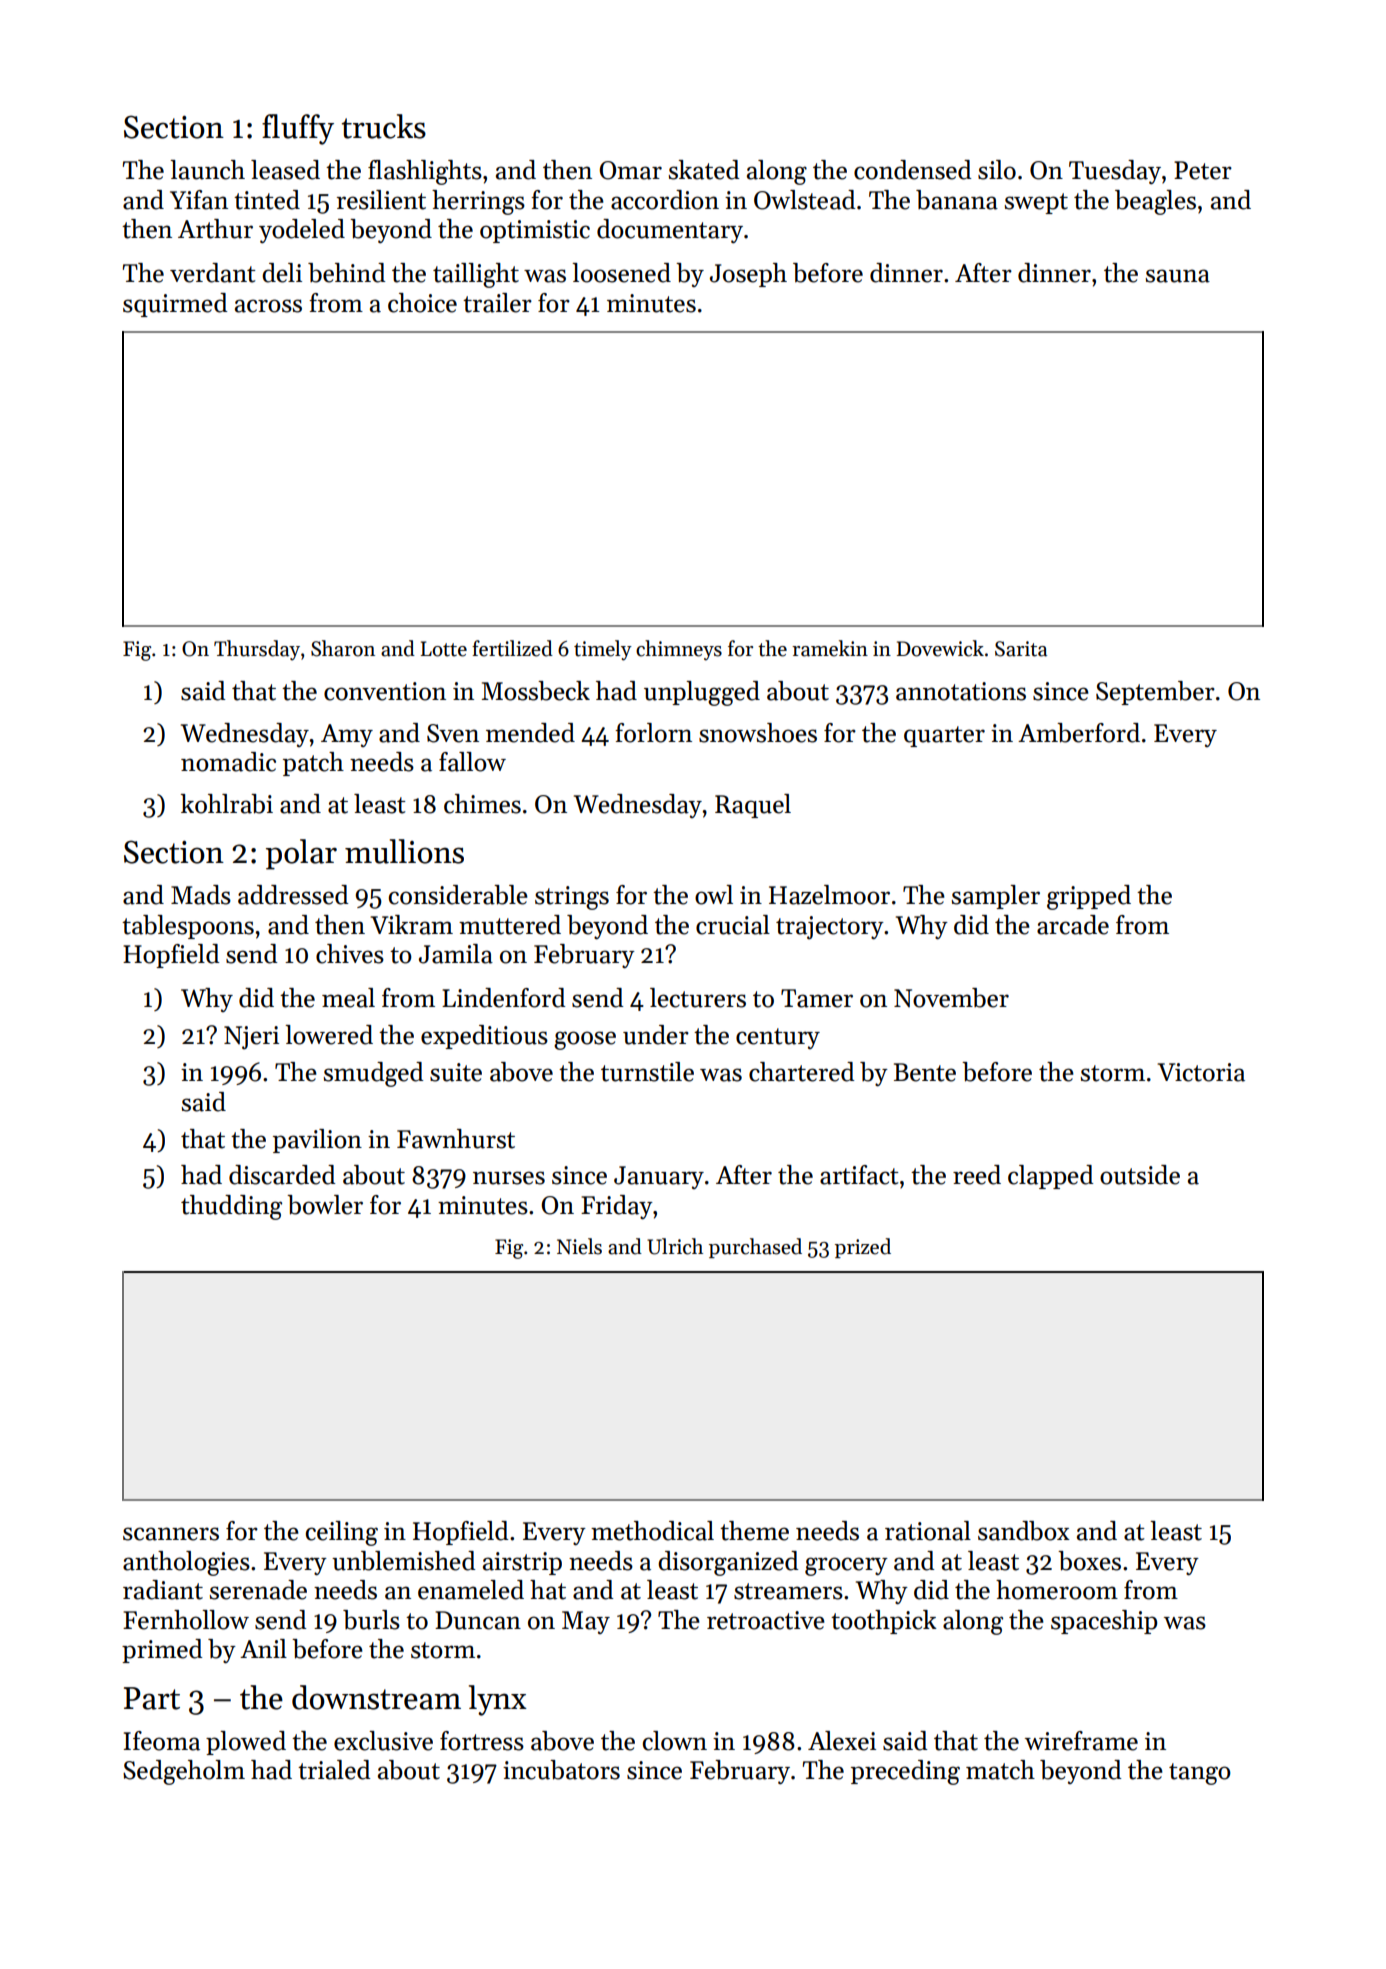  What do you see at coordinates (630, 170) in the image?
I see `Omar` at bounding box center [630, 170].
